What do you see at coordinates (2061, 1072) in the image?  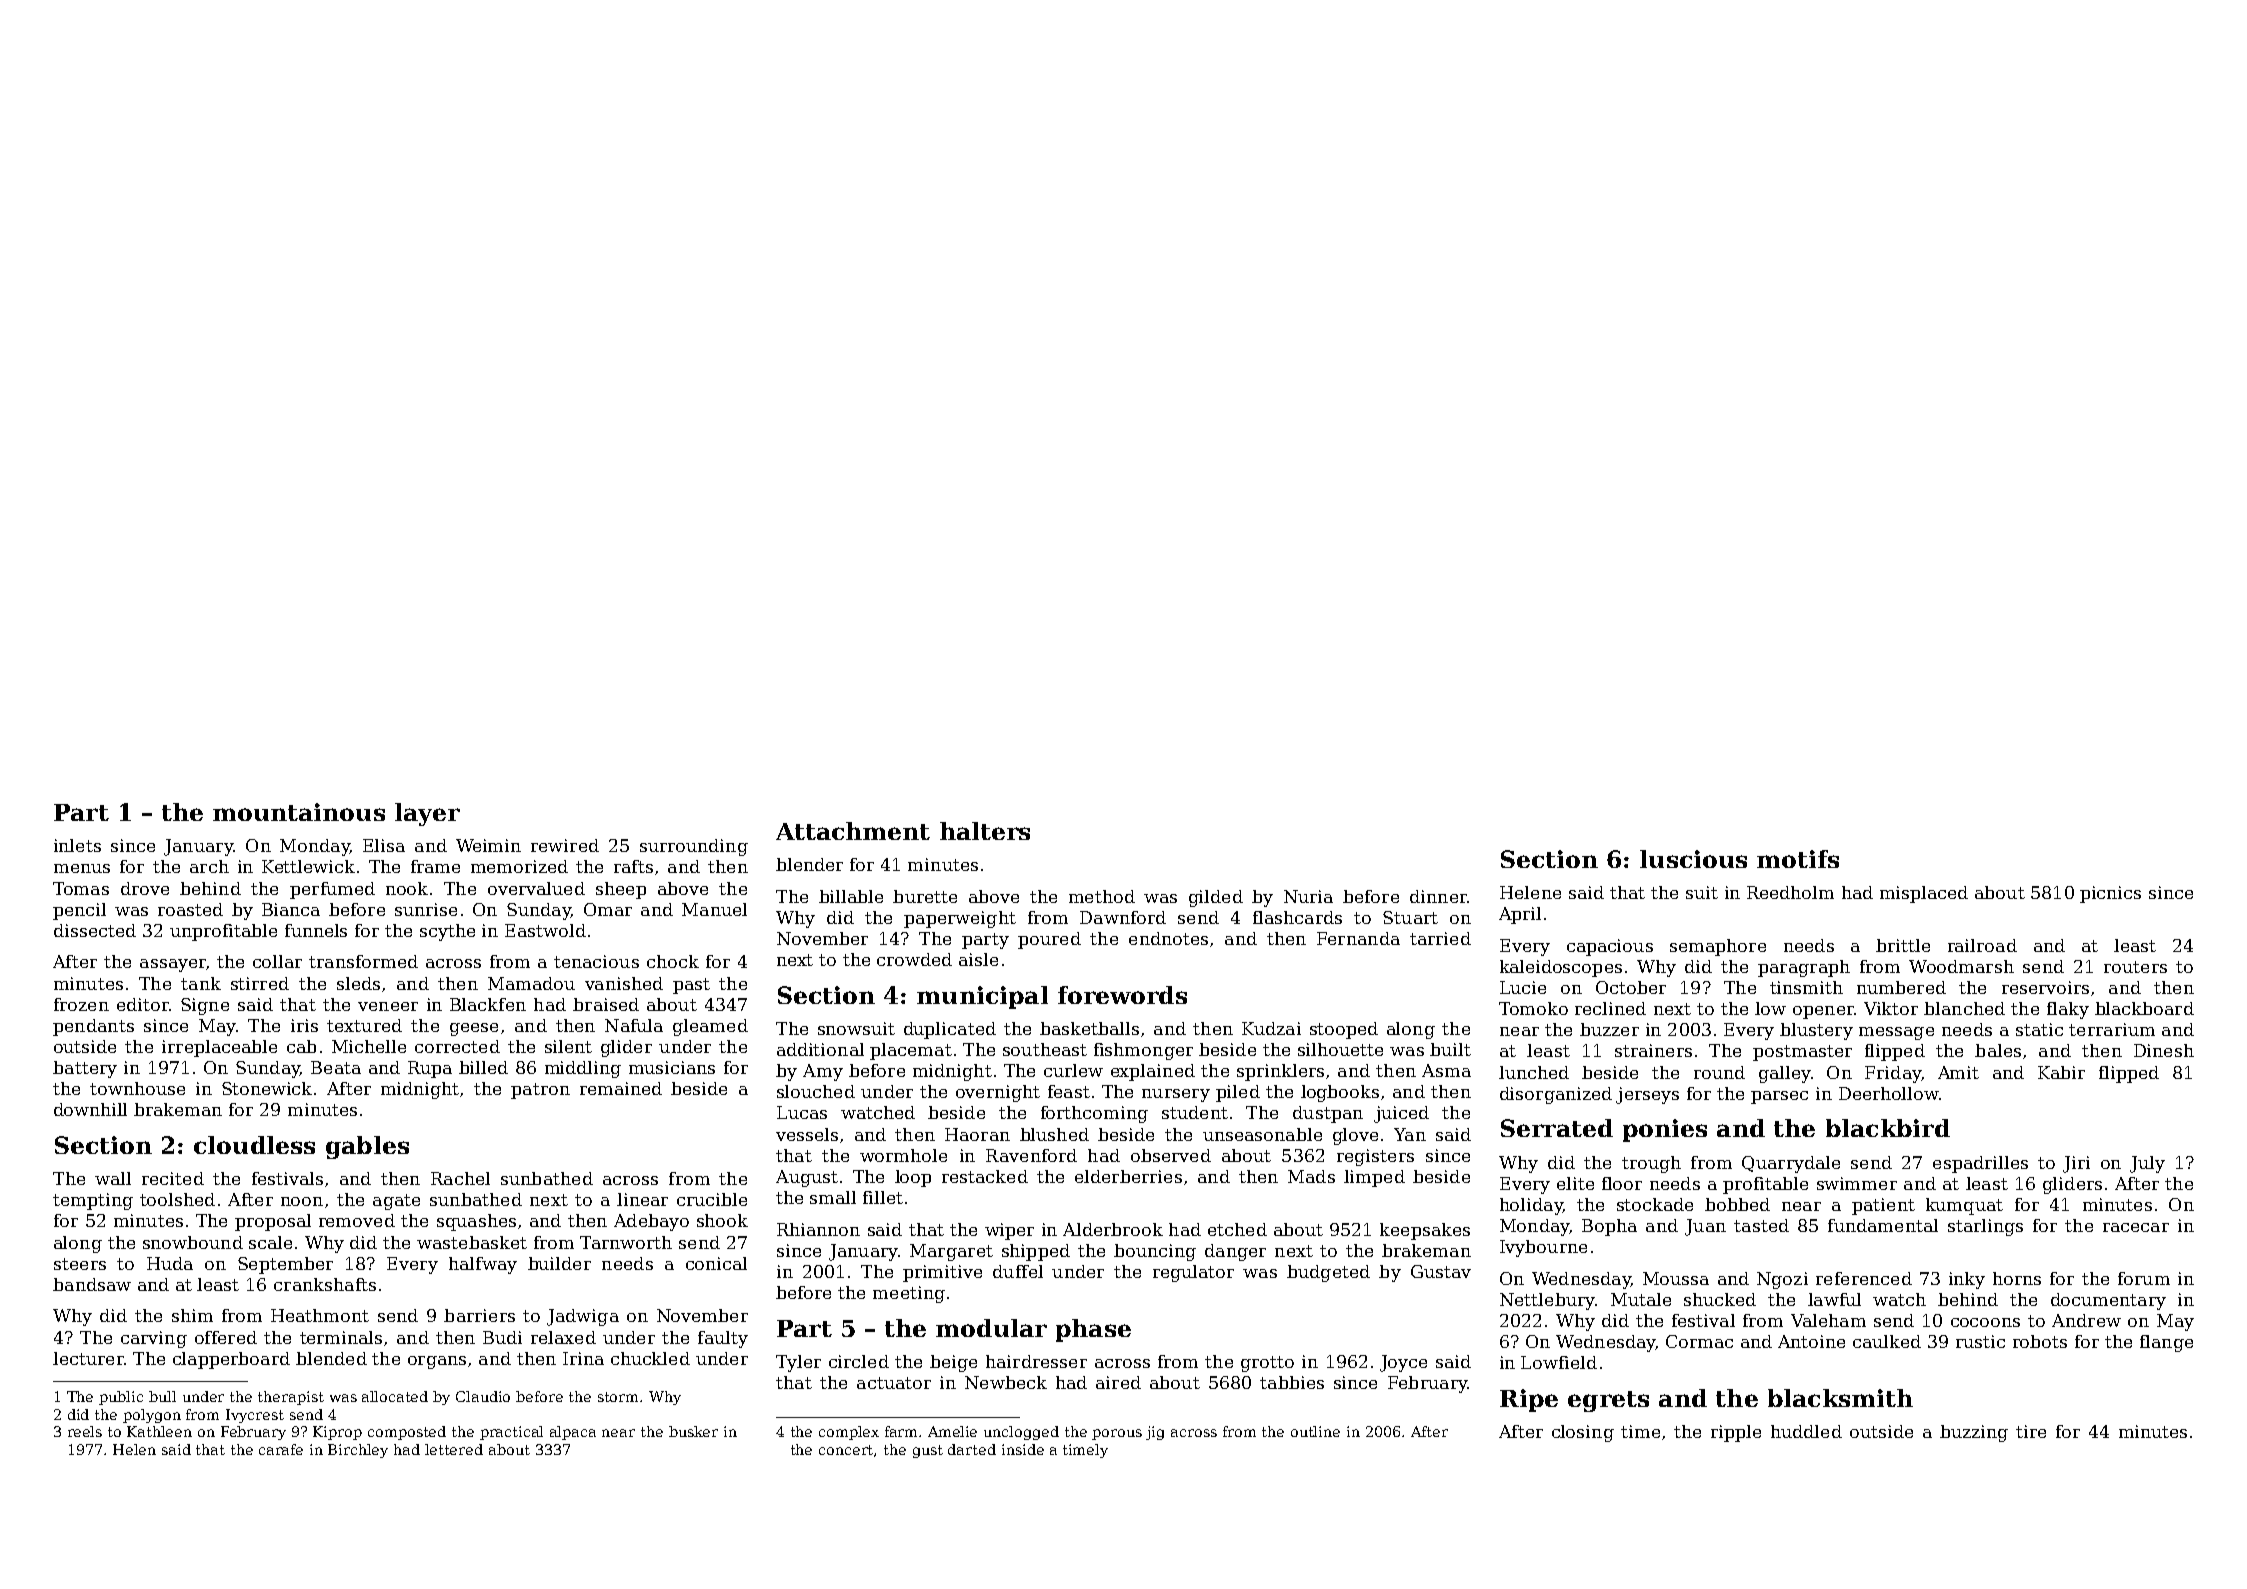 I see `Kabir` at bounding box center [2061, 1072].
